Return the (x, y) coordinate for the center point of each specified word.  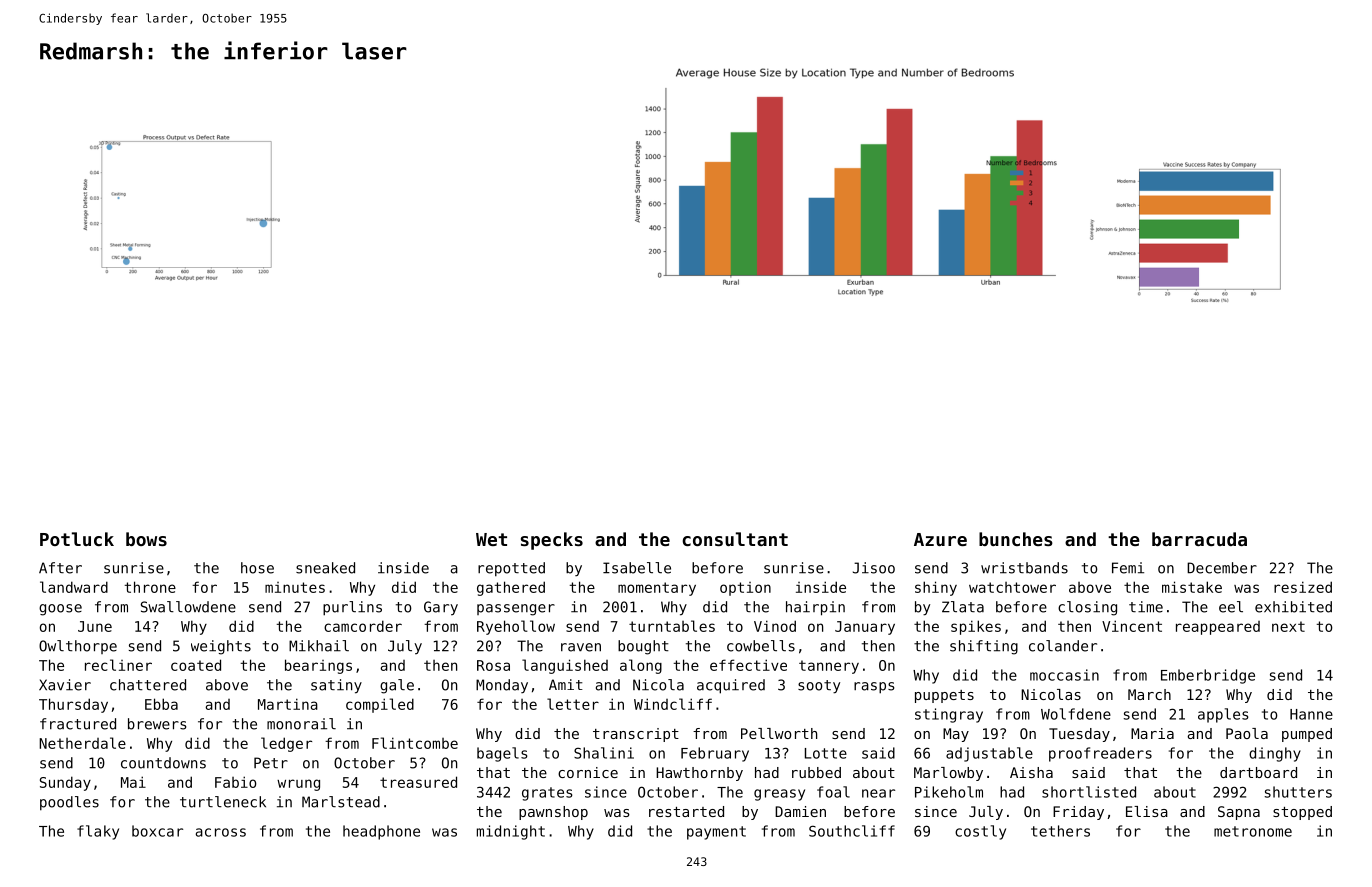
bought (643, 647)
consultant (735, 539)
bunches (1016, 539)
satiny (336, 686)
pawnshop (553, 813)
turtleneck (223, 802)
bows (146, 539)
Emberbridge (1208, 676)
